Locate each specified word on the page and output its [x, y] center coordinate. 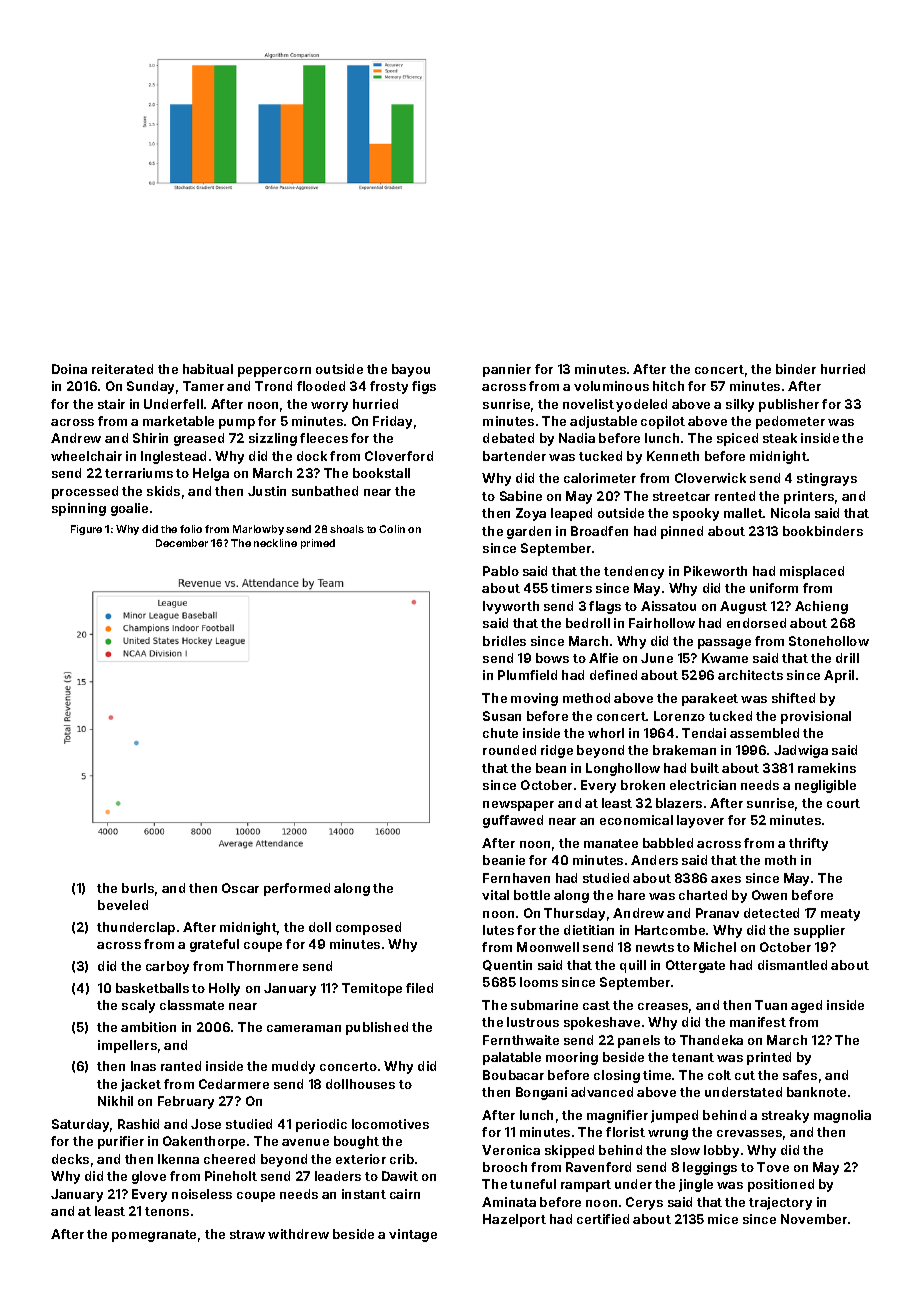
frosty [389, 387]
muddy [293, 1067]
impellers [127, 1046]
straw [247, 1234]
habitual [208, 369]
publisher [789, 405]
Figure [86, 530]
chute [500, 733]
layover [700, 821]
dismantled [792, 965]
